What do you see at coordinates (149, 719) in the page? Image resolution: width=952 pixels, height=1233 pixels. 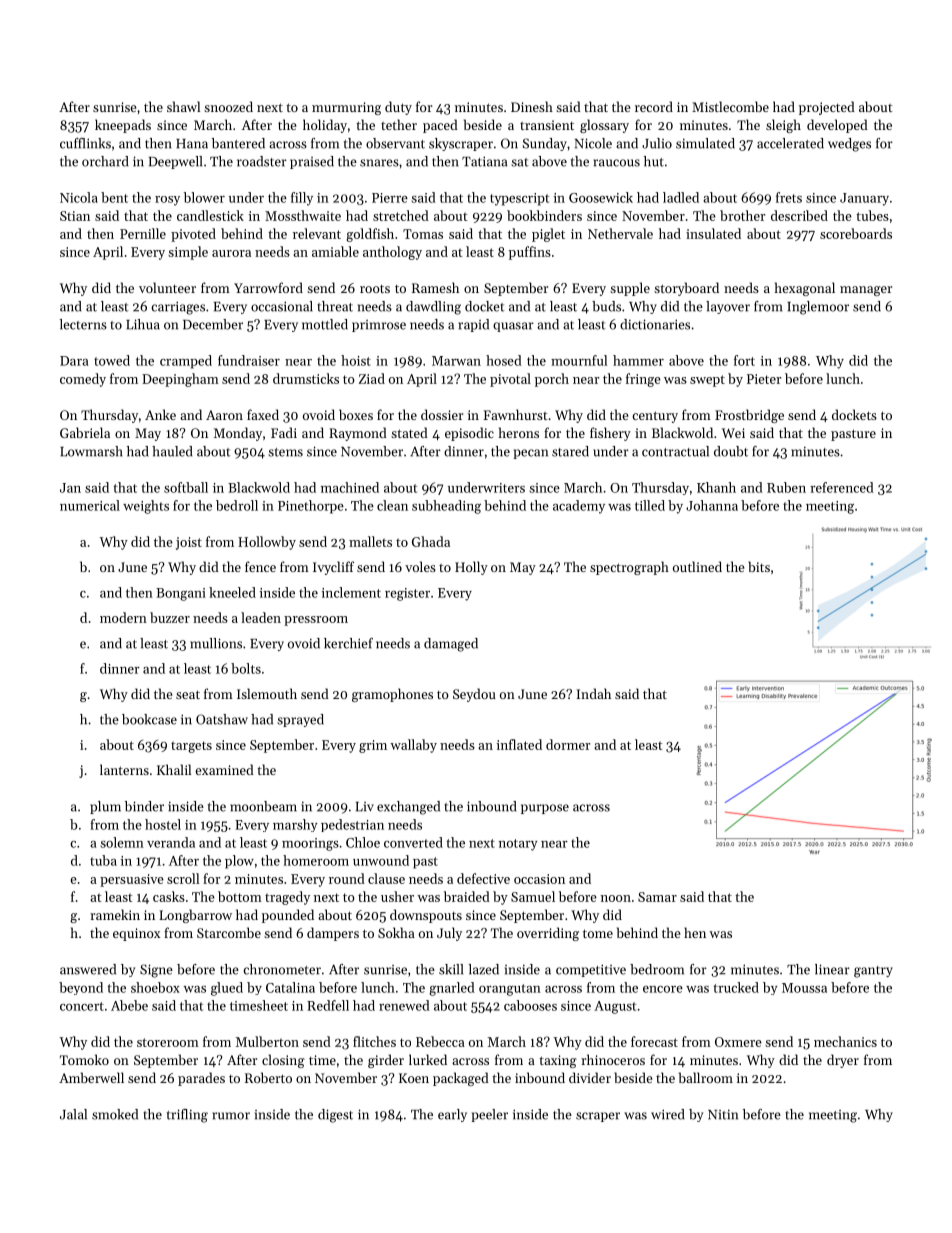 I see `bookcase` at bounding box center [149, 719].
